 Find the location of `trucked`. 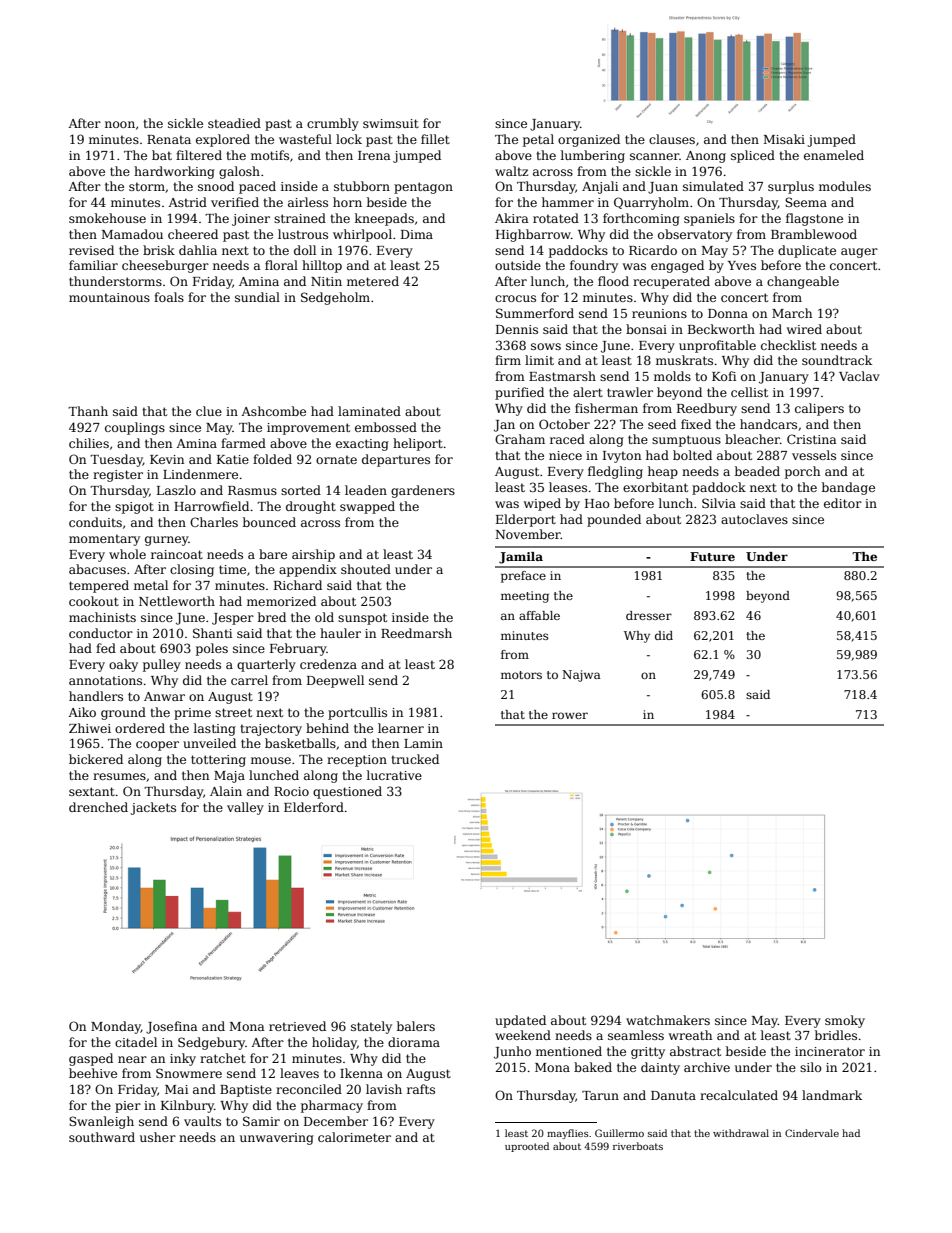

trucked is located at coordinates (415, 759).
